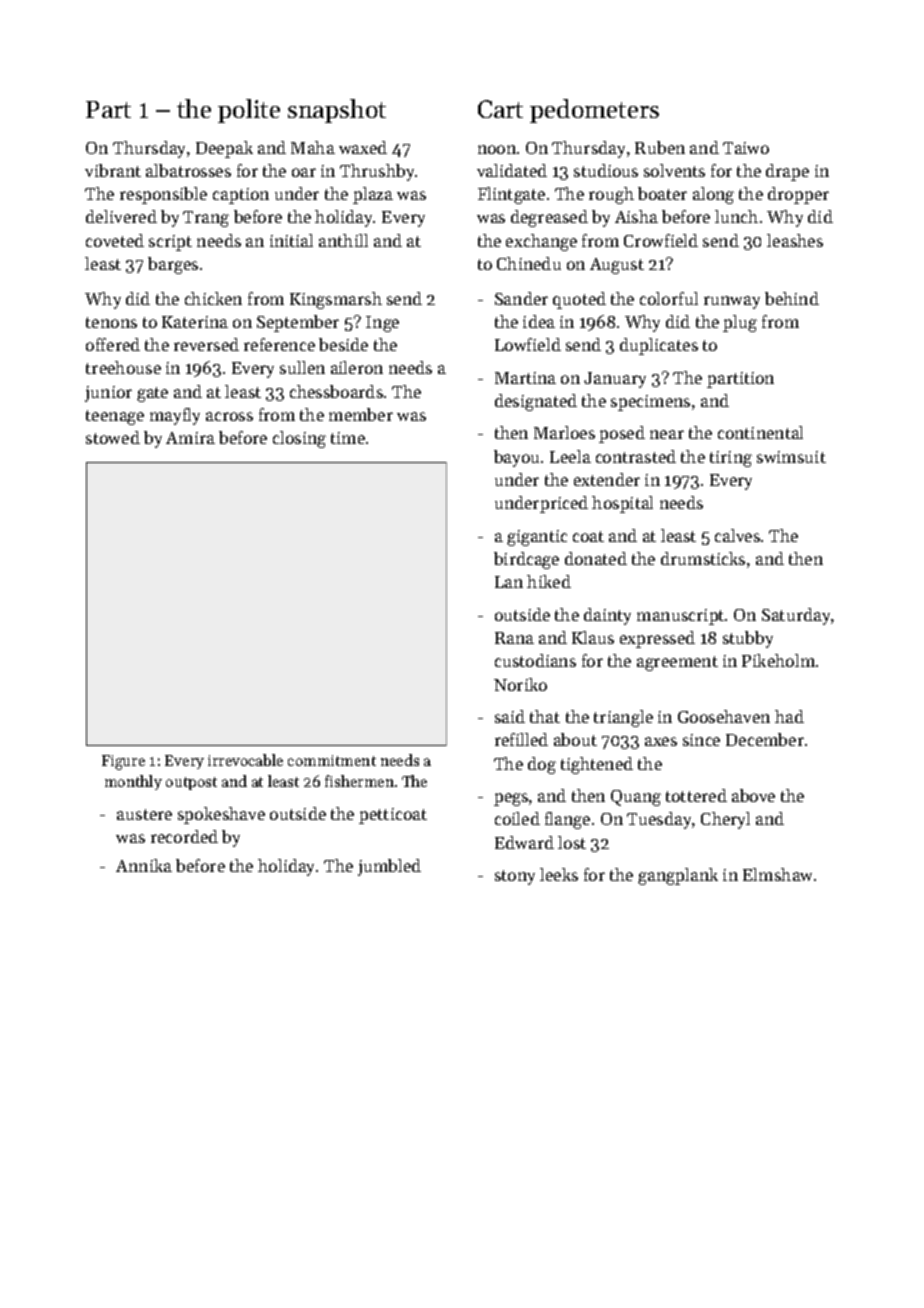 The width and height of the page is (924, 1308). I want to click on exchange, so click(541, 242).
